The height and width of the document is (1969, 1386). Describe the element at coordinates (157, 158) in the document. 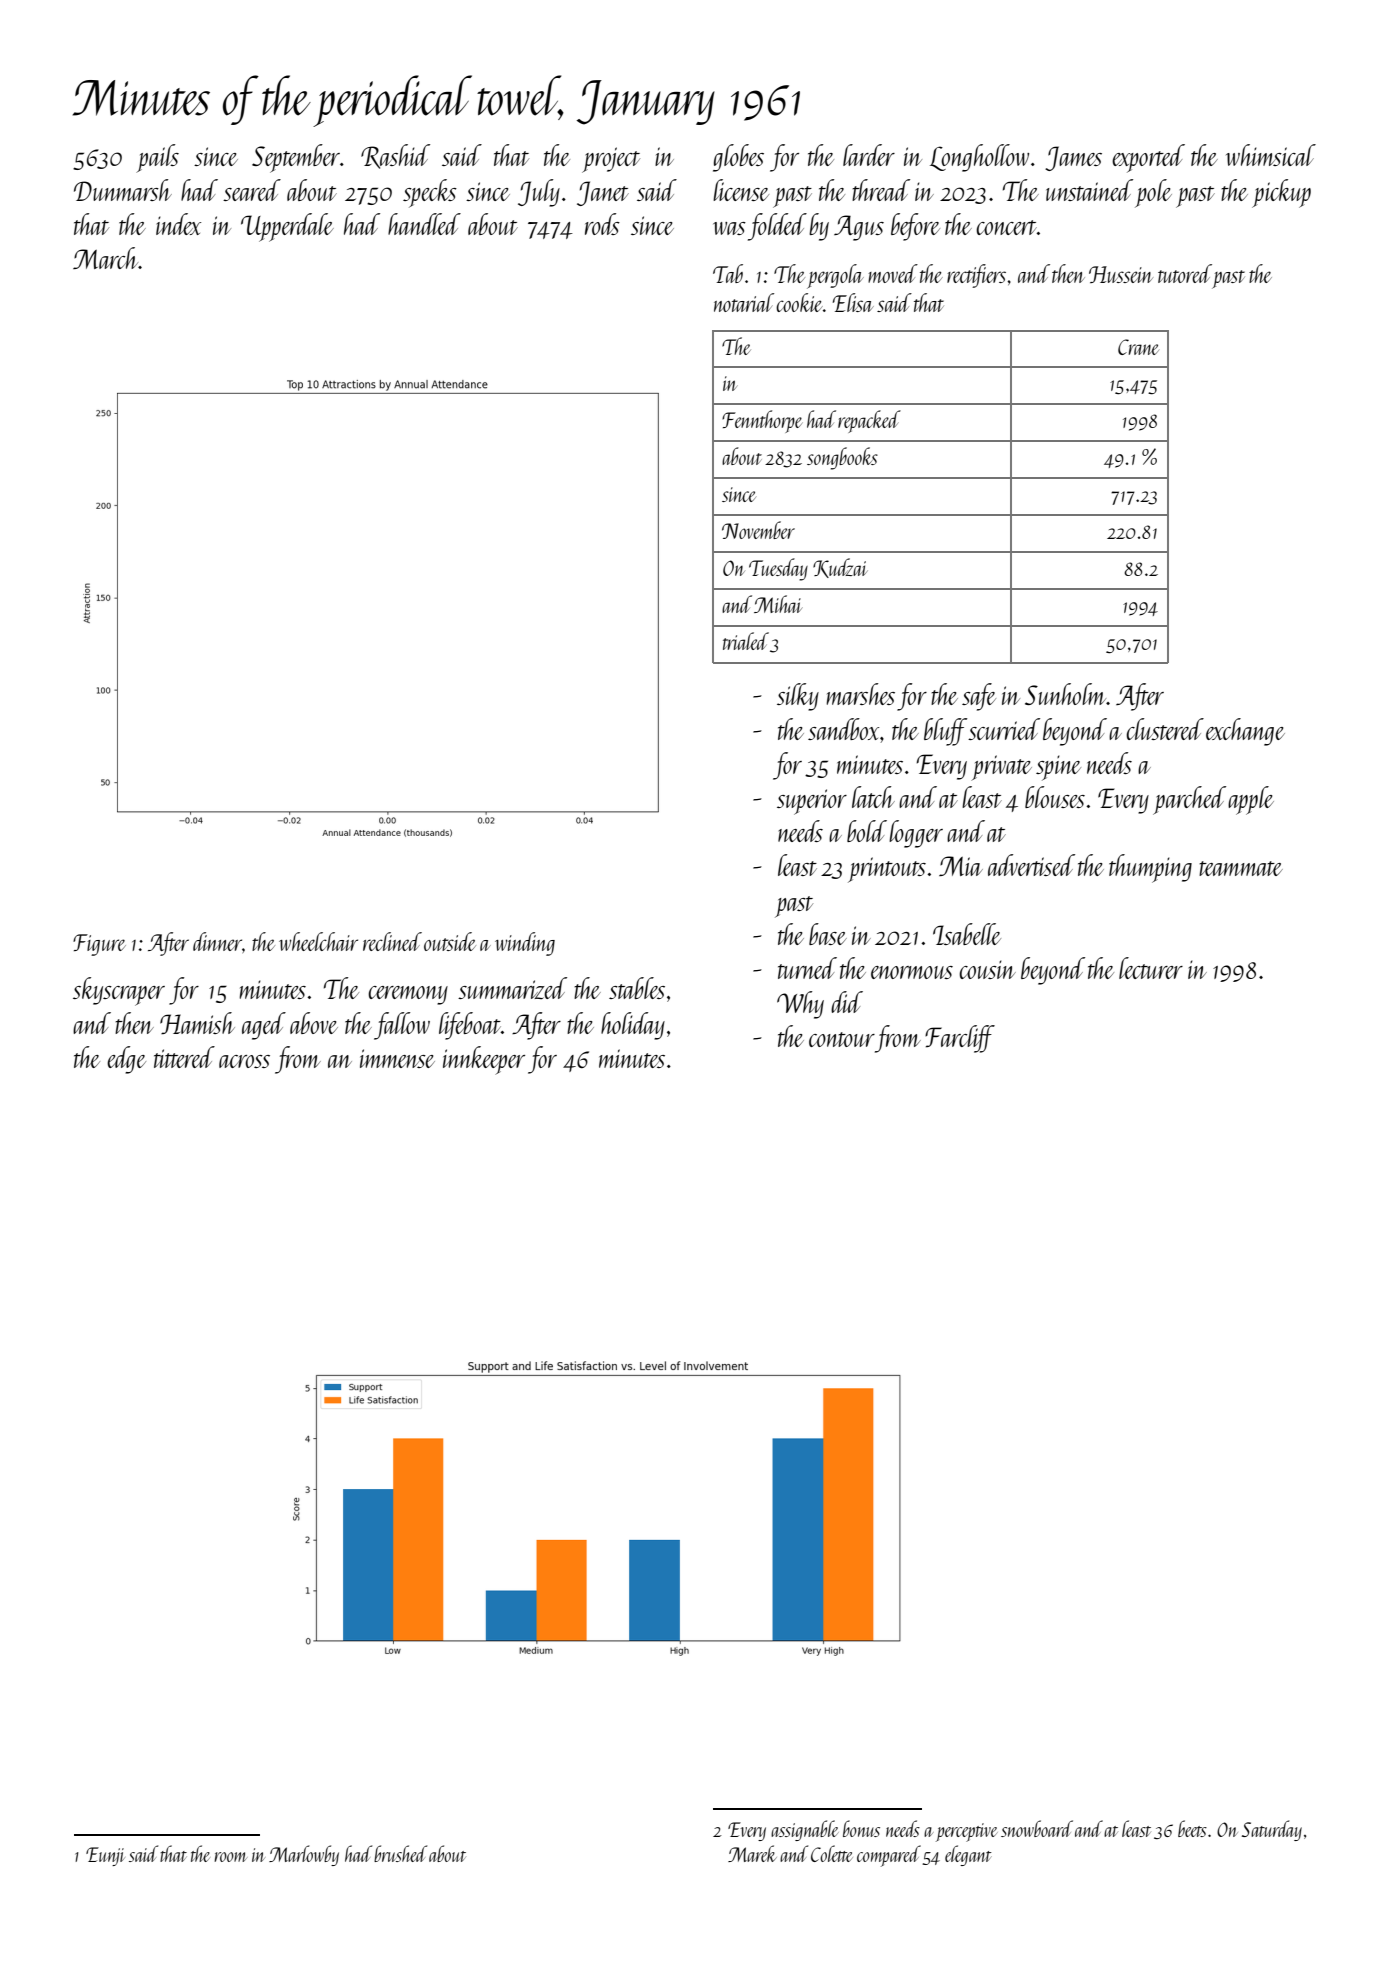

I see `pails` at that location.
